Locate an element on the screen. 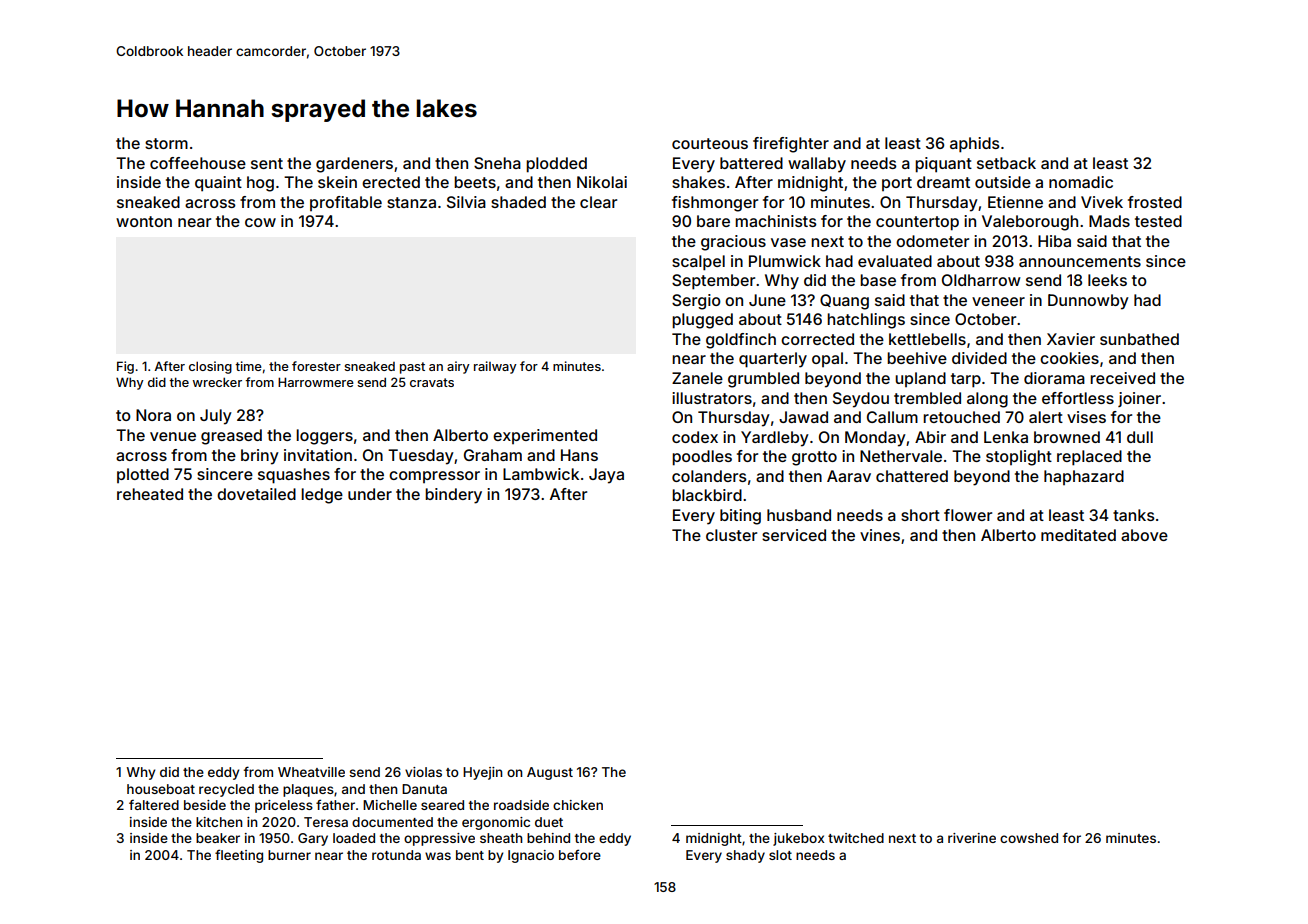 This screenshot has height=924, width=1308. Wheatville is located at coordinates (311, 772).
